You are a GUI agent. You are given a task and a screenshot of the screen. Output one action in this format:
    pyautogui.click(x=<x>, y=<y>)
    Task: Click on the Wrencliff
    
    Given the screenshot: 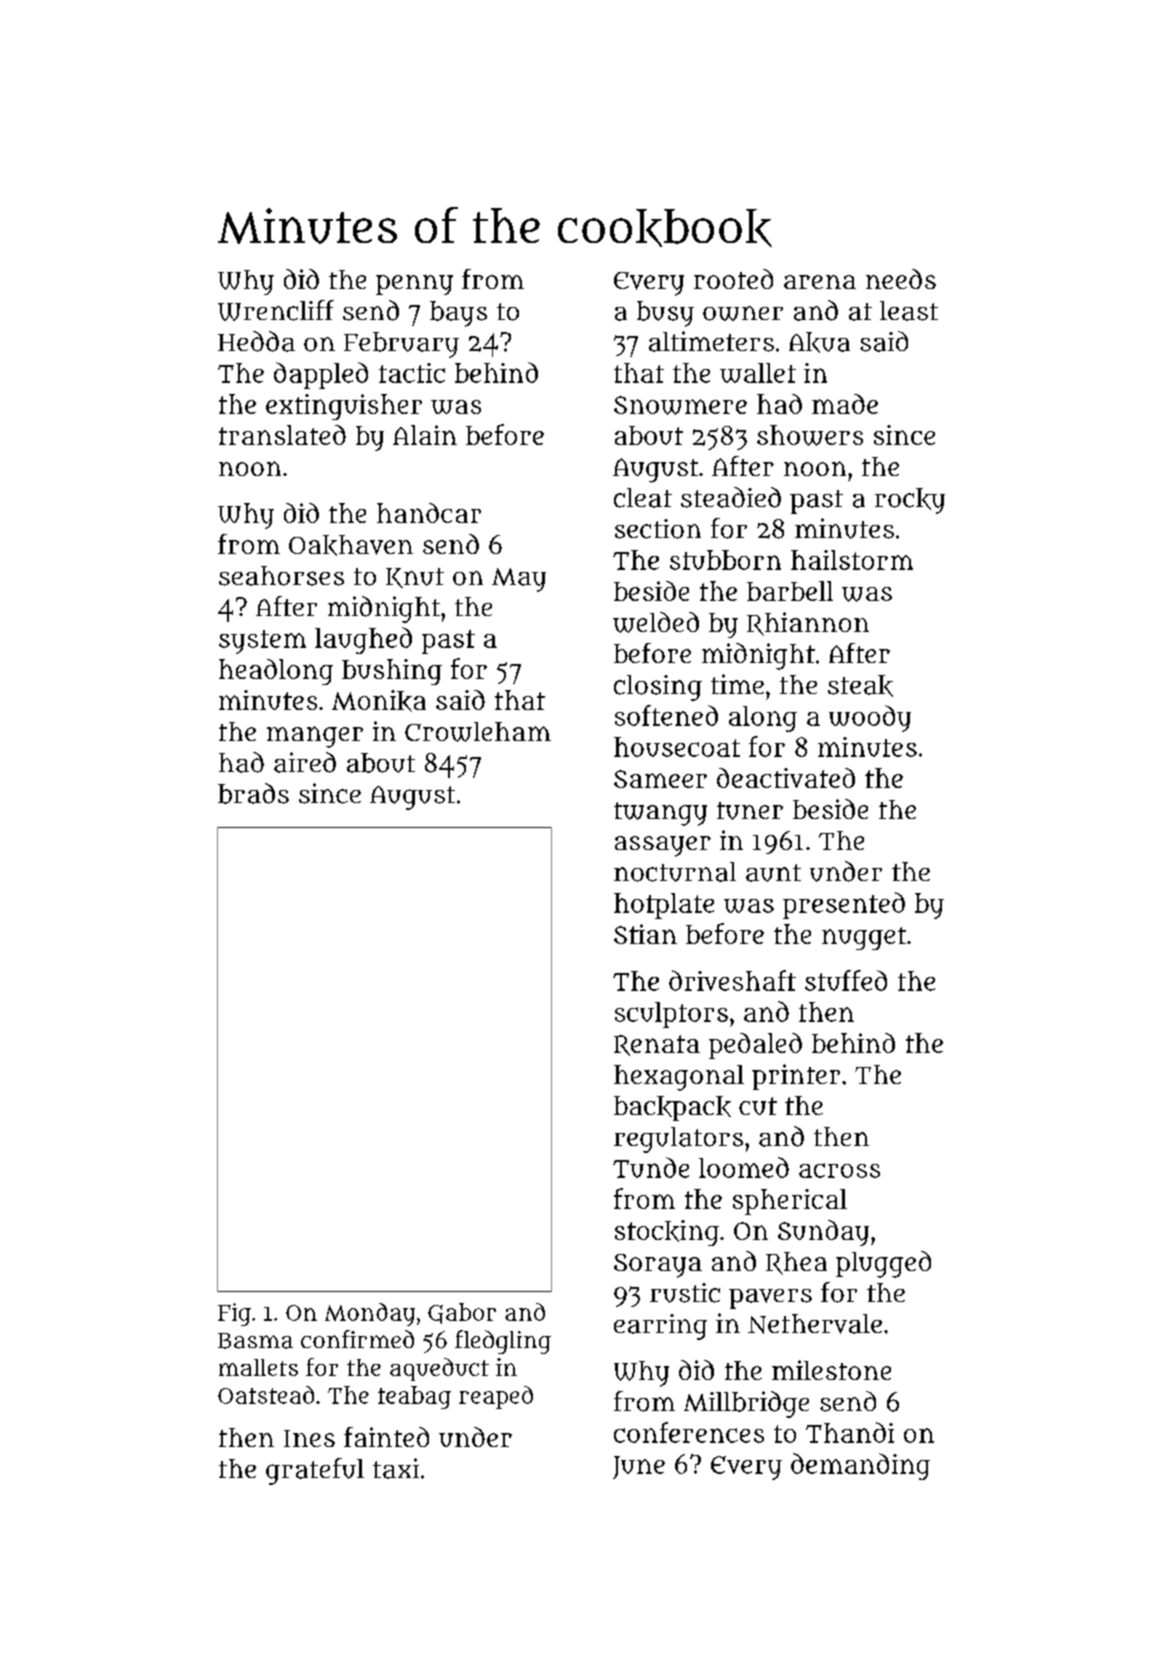 What is the action you would take?
    pyautogui.click(x=276, y=310)
